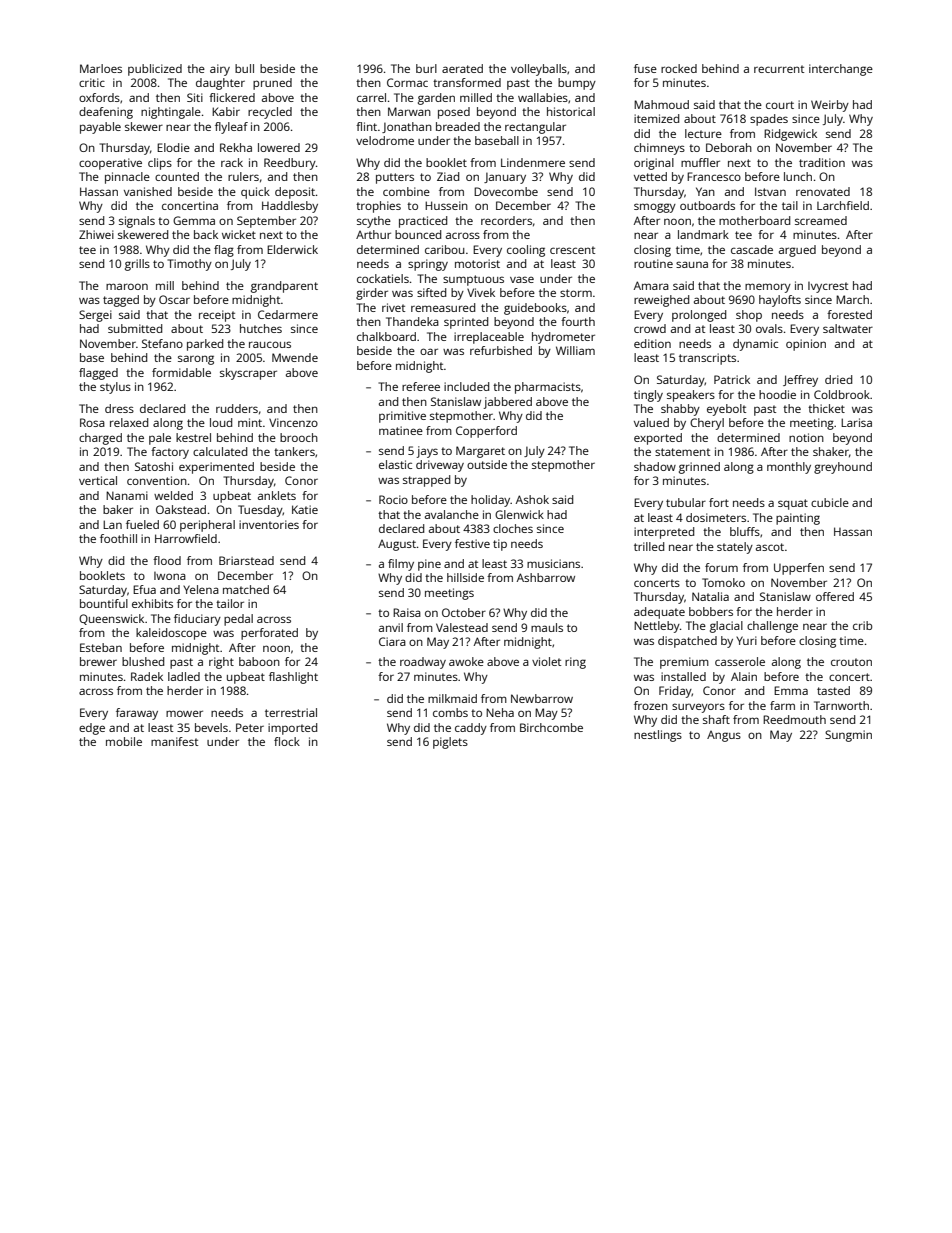  I want to click on Briarstead, so click(246, 560).
